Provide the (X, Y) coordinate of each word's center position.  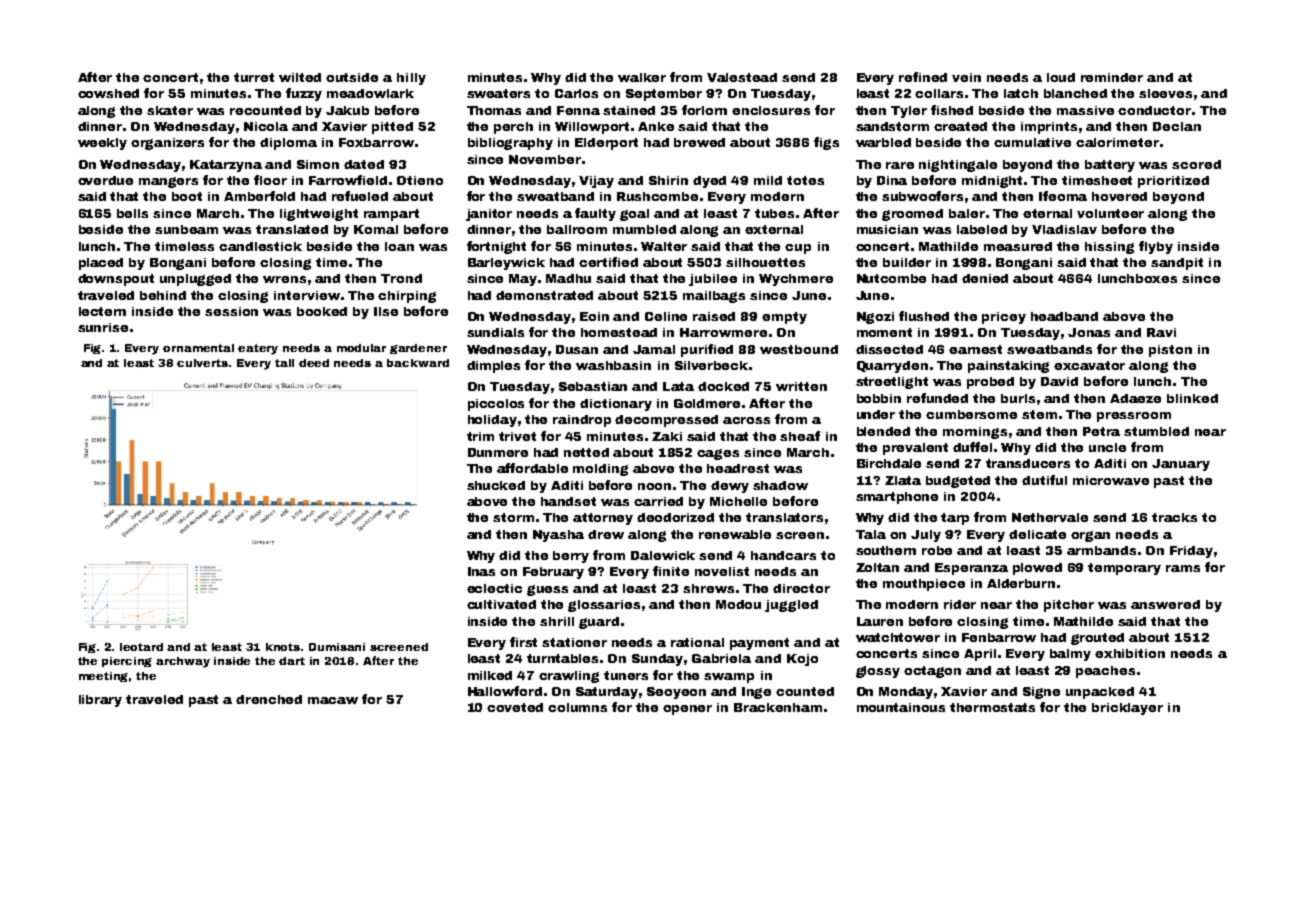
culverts (202, 363)
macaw (333, 700)
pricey (1004, 318)
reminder (1112, 77)
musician (887, 229)
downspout (116, 280)
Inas (481, 571)
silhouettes (765, 262)
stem (1039, 414)
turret (254, 77)
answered (1165, 604)
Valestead (742, 77)
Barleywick (506, 264)
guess (547, 590)
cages (718, 454)
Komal (376, 229)
